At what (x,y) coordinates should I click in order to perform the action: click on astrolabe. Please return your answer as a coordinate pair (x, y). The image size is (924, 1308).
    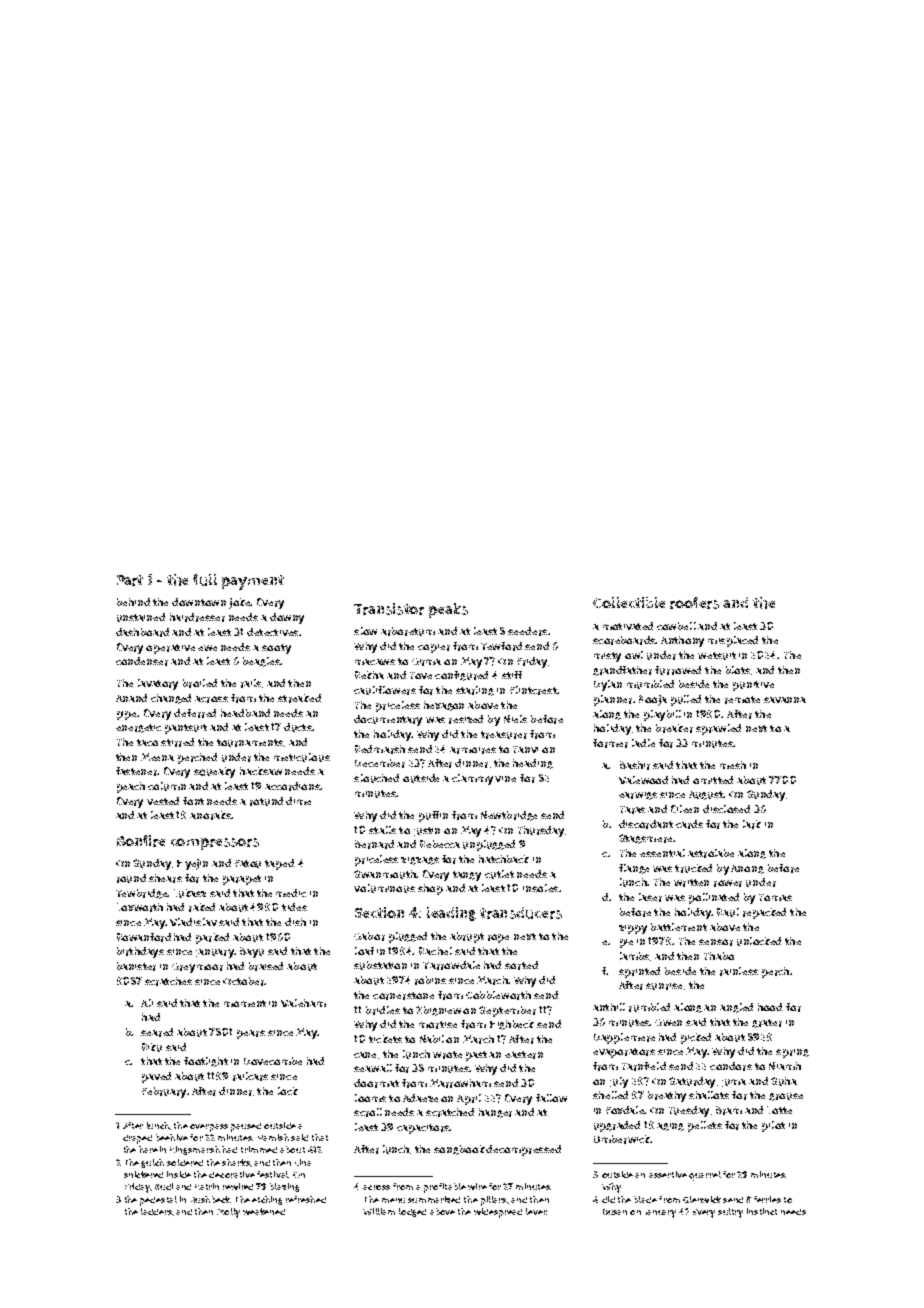
    Looking at the image, I should click on (711, 853).
